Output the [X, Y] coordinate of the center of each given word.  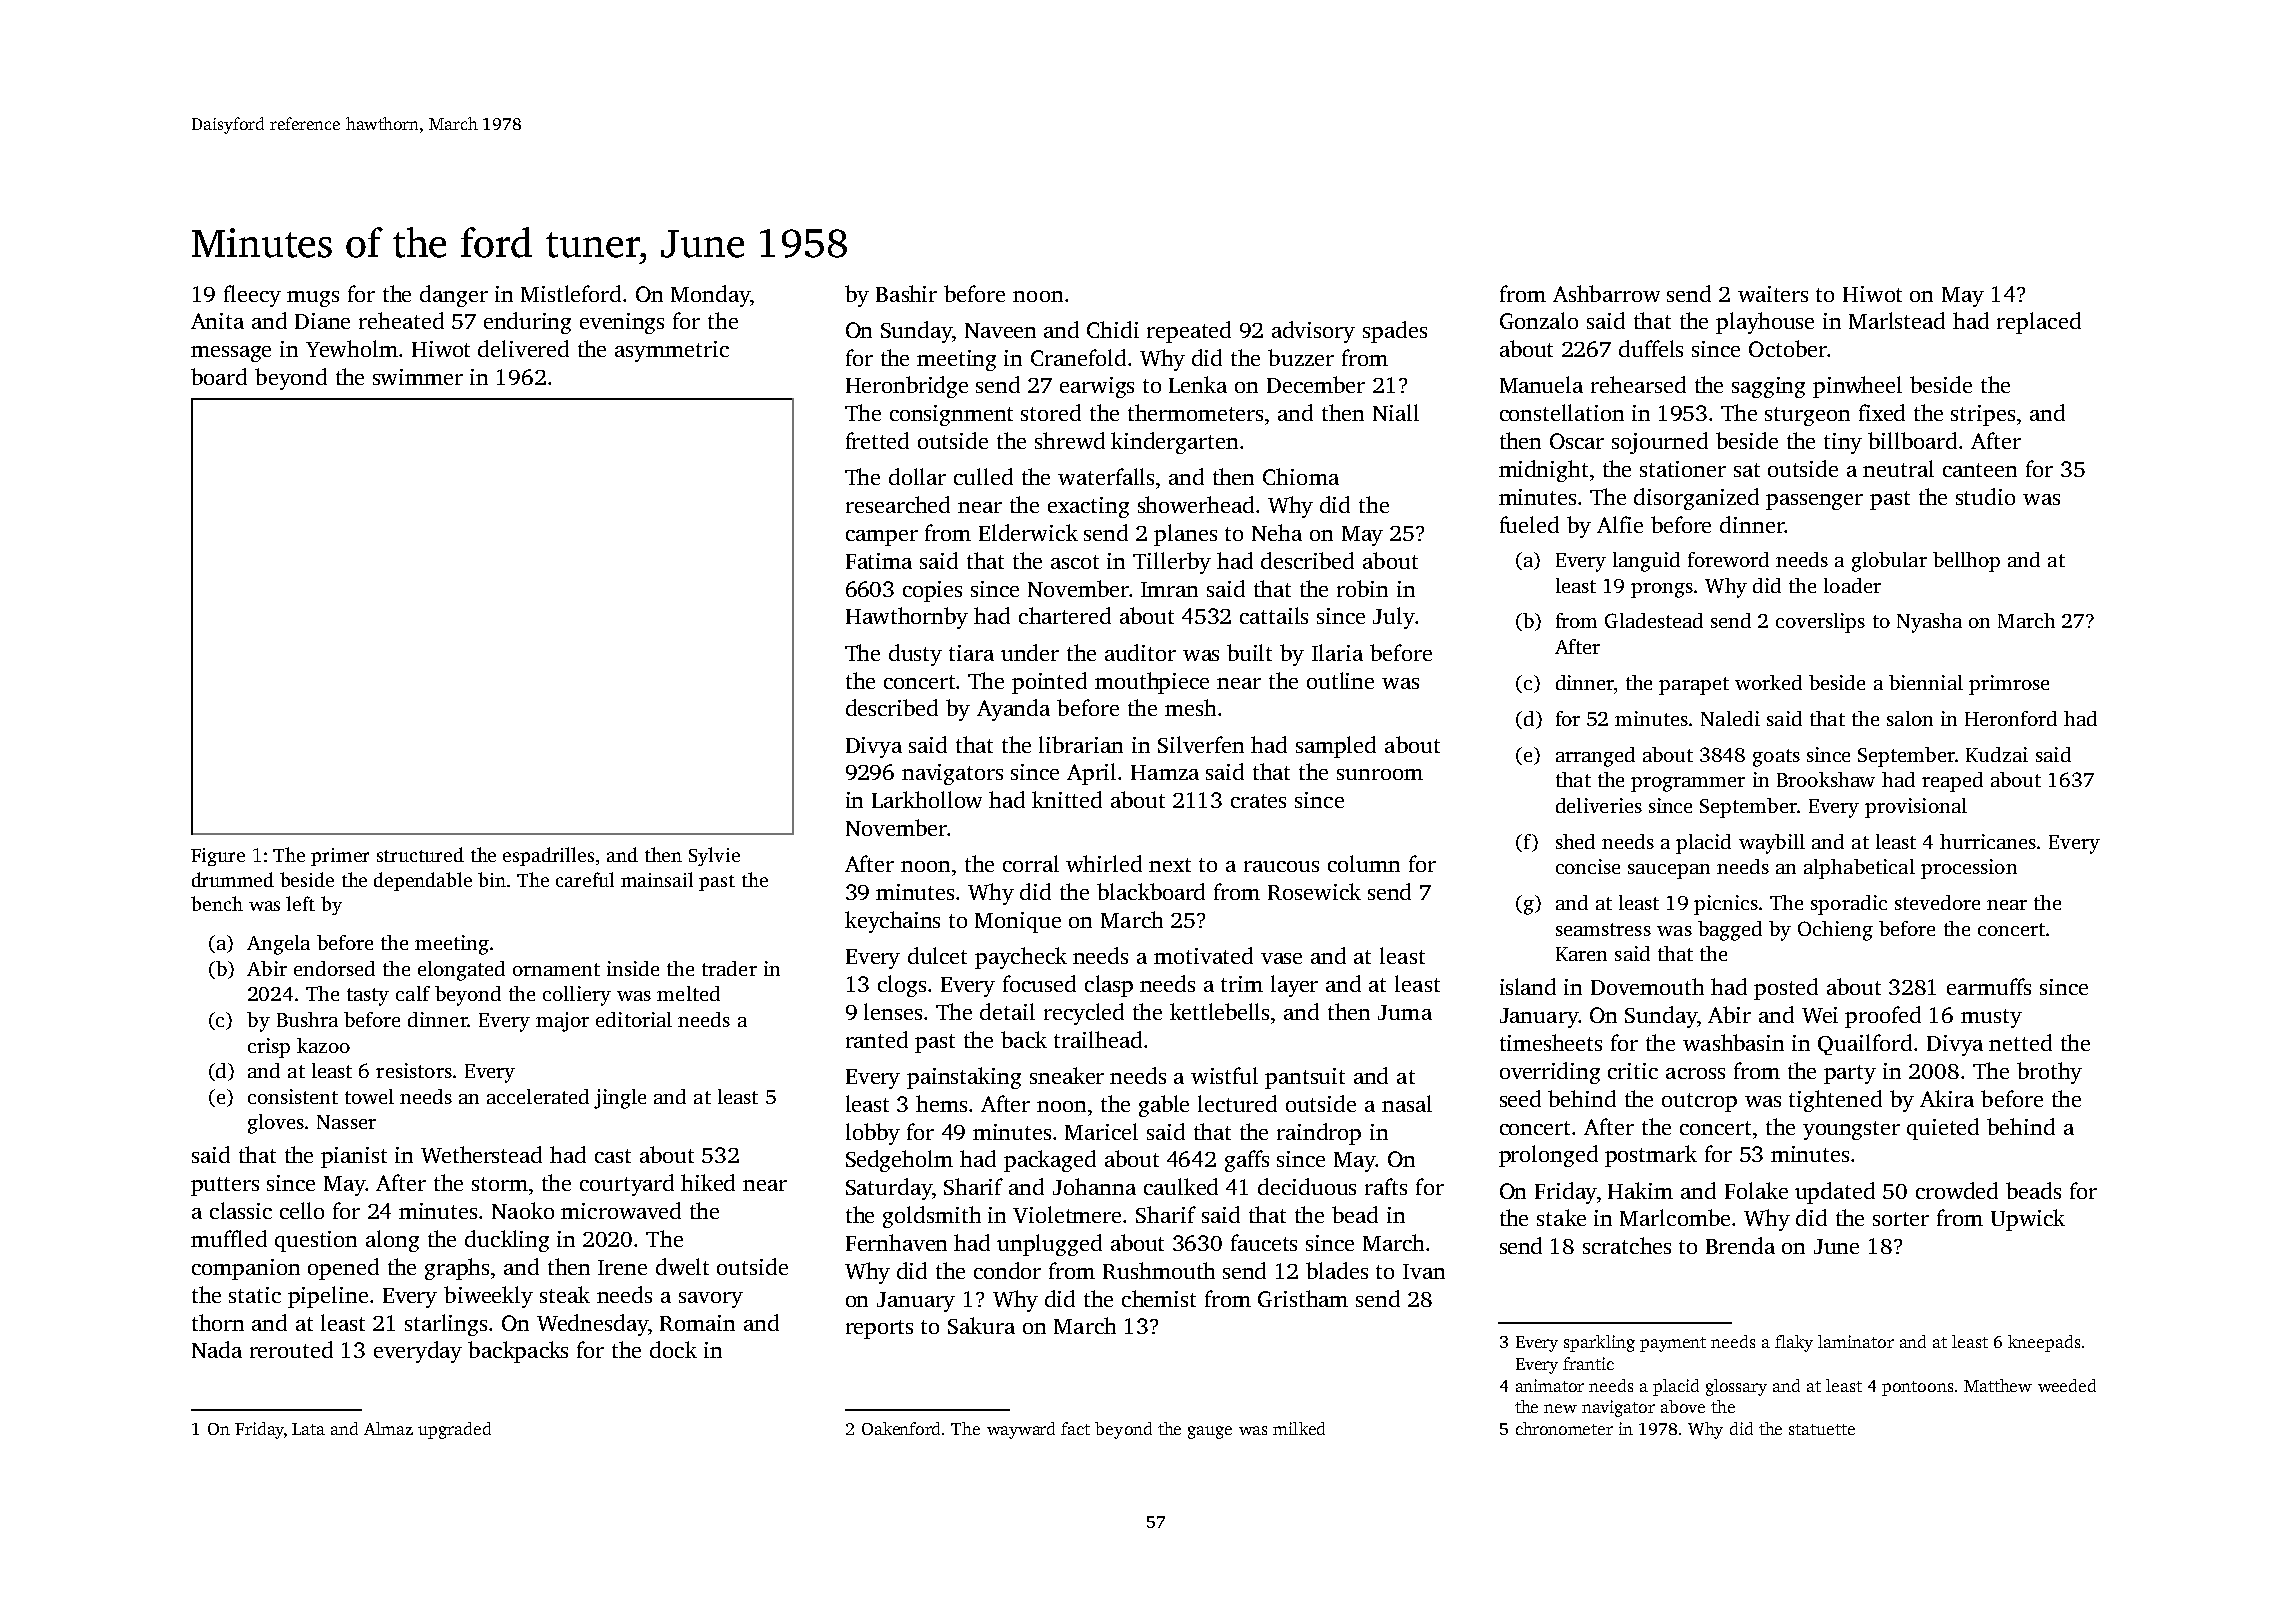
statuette [1822, 1429]
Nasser [346, 1122]
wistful [1224, 1075]
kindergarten [1174, 443]
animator [1550, 1385]
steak [565, 1294]
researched [898, 504]
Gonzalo [1539, 320]
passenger [1814, 502]
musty [1991, 1018]
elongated [461, 971]
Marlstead [1897, 320]
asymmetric [672, 351]
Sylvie [714, 856]
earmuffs [1989, 986]
